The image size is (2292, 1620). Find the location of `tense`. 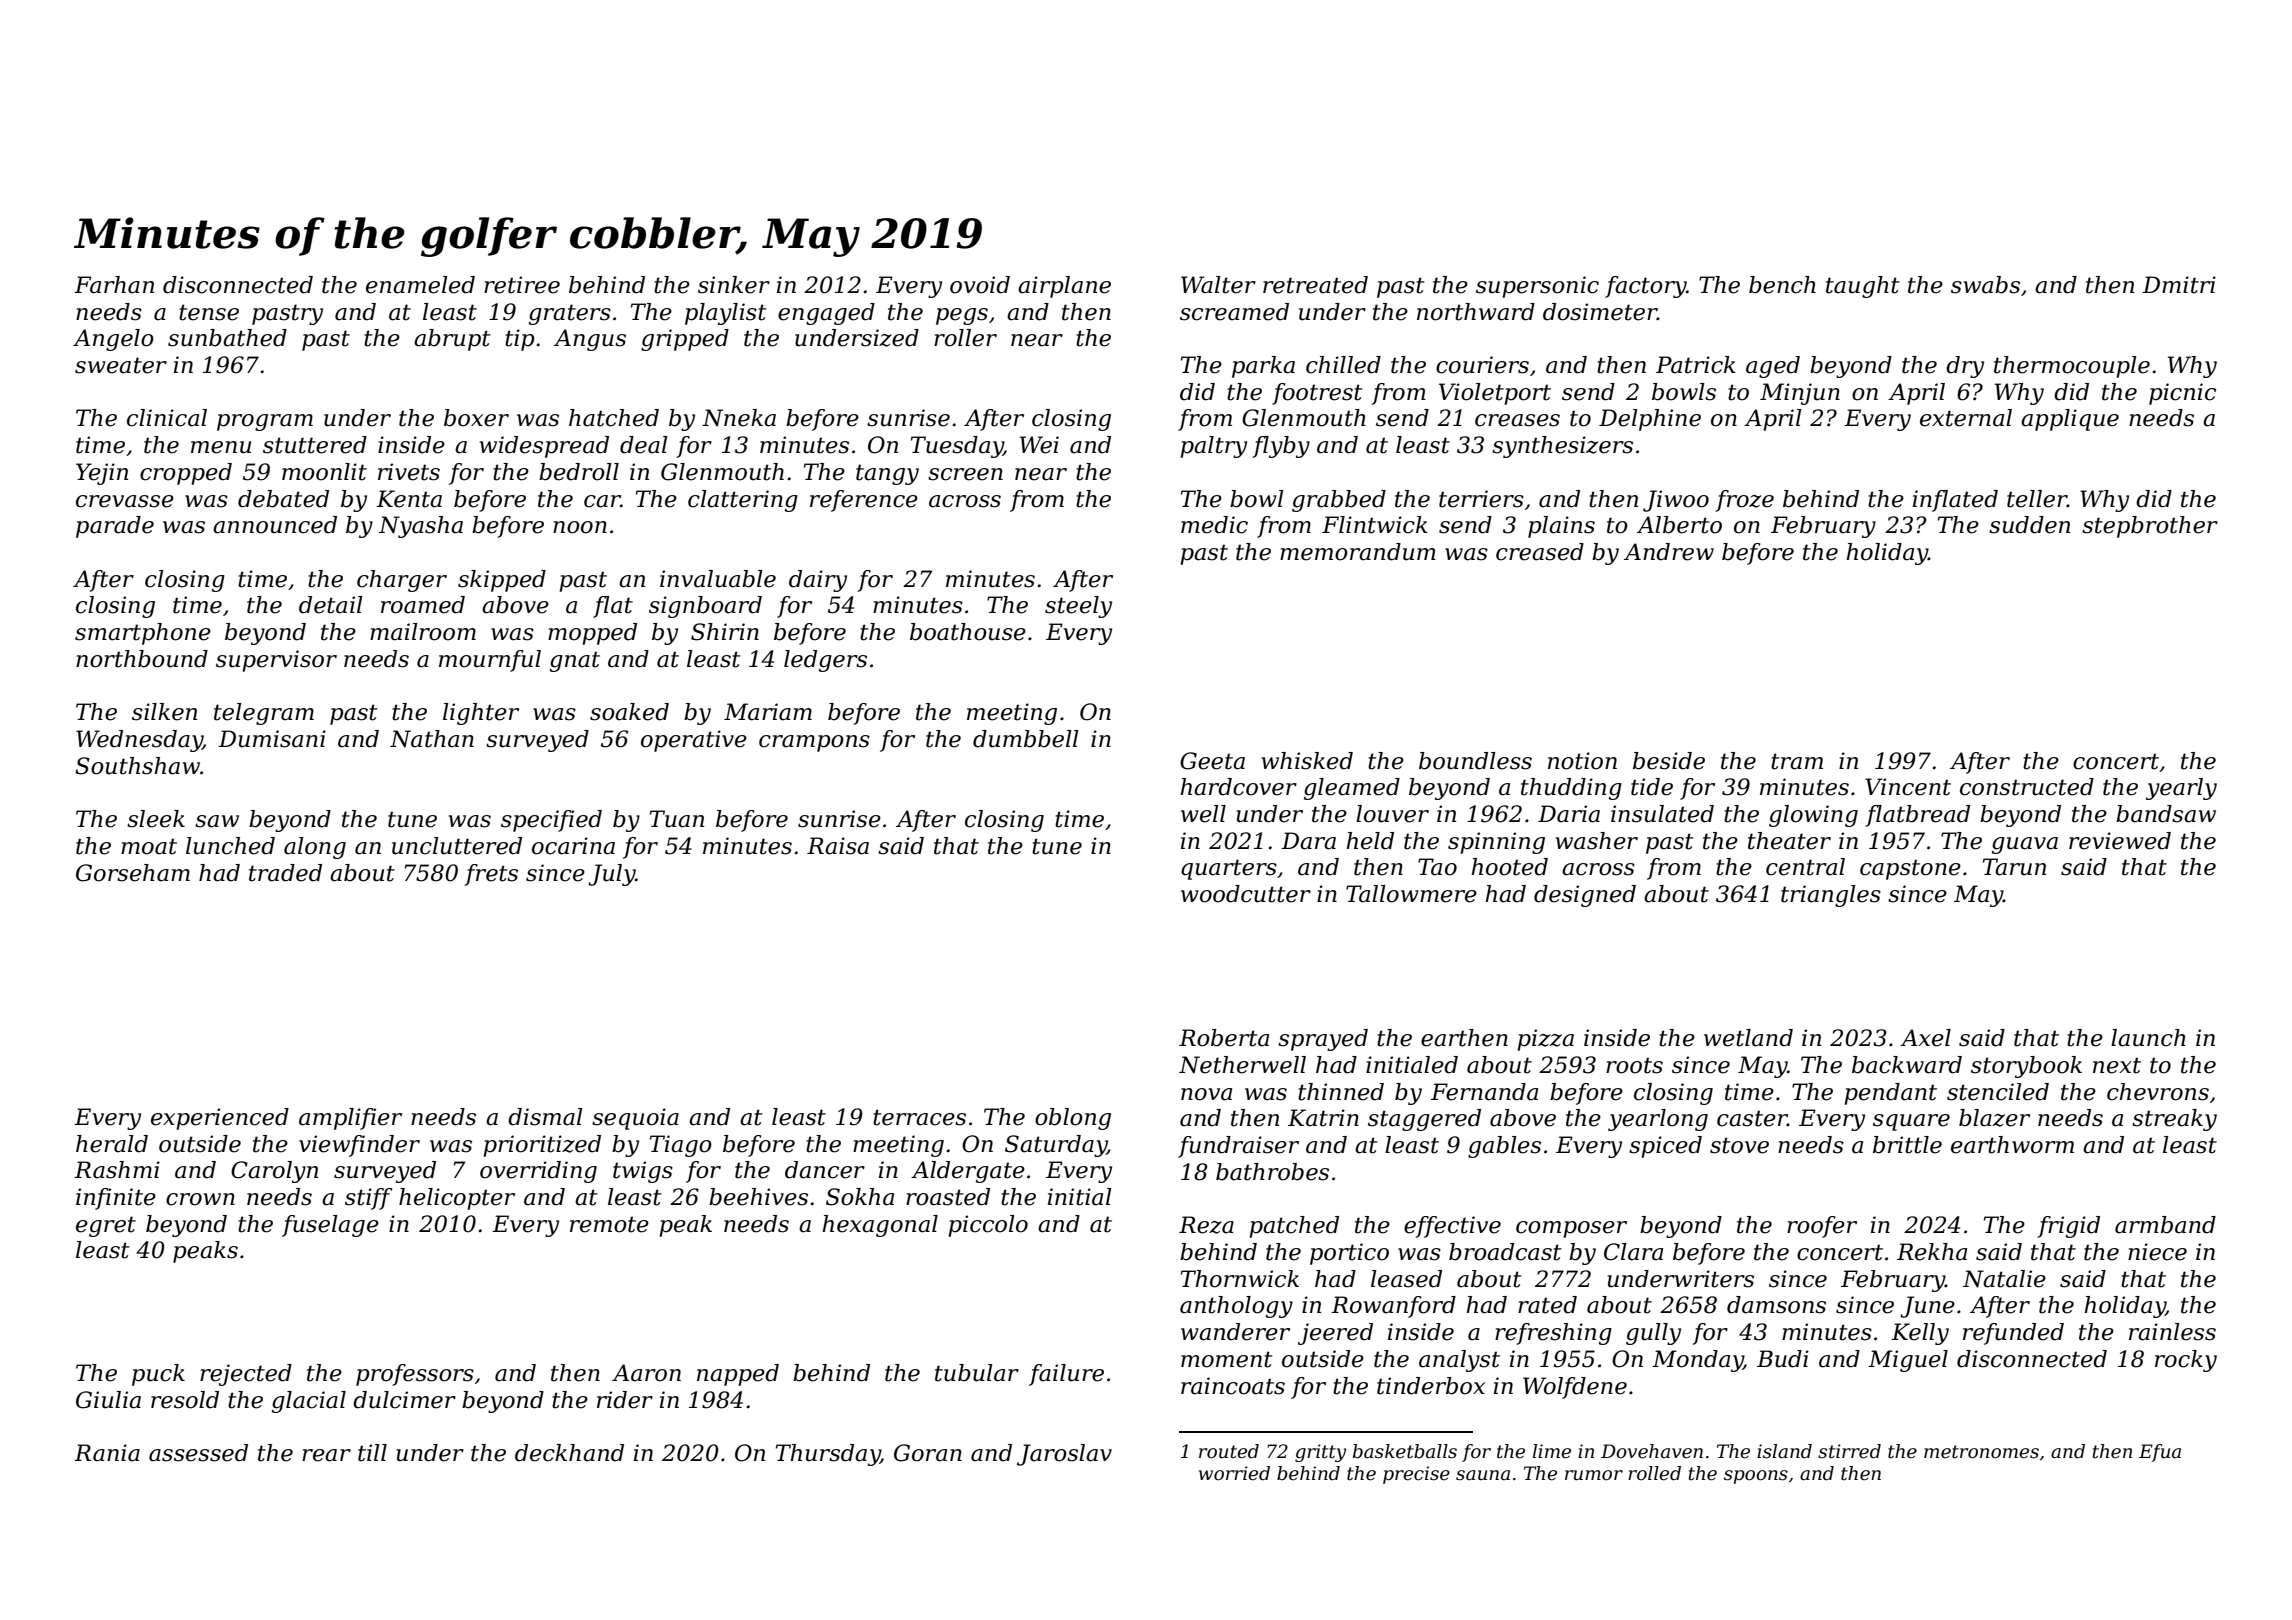

tense is located at coordinates (209, 312).
